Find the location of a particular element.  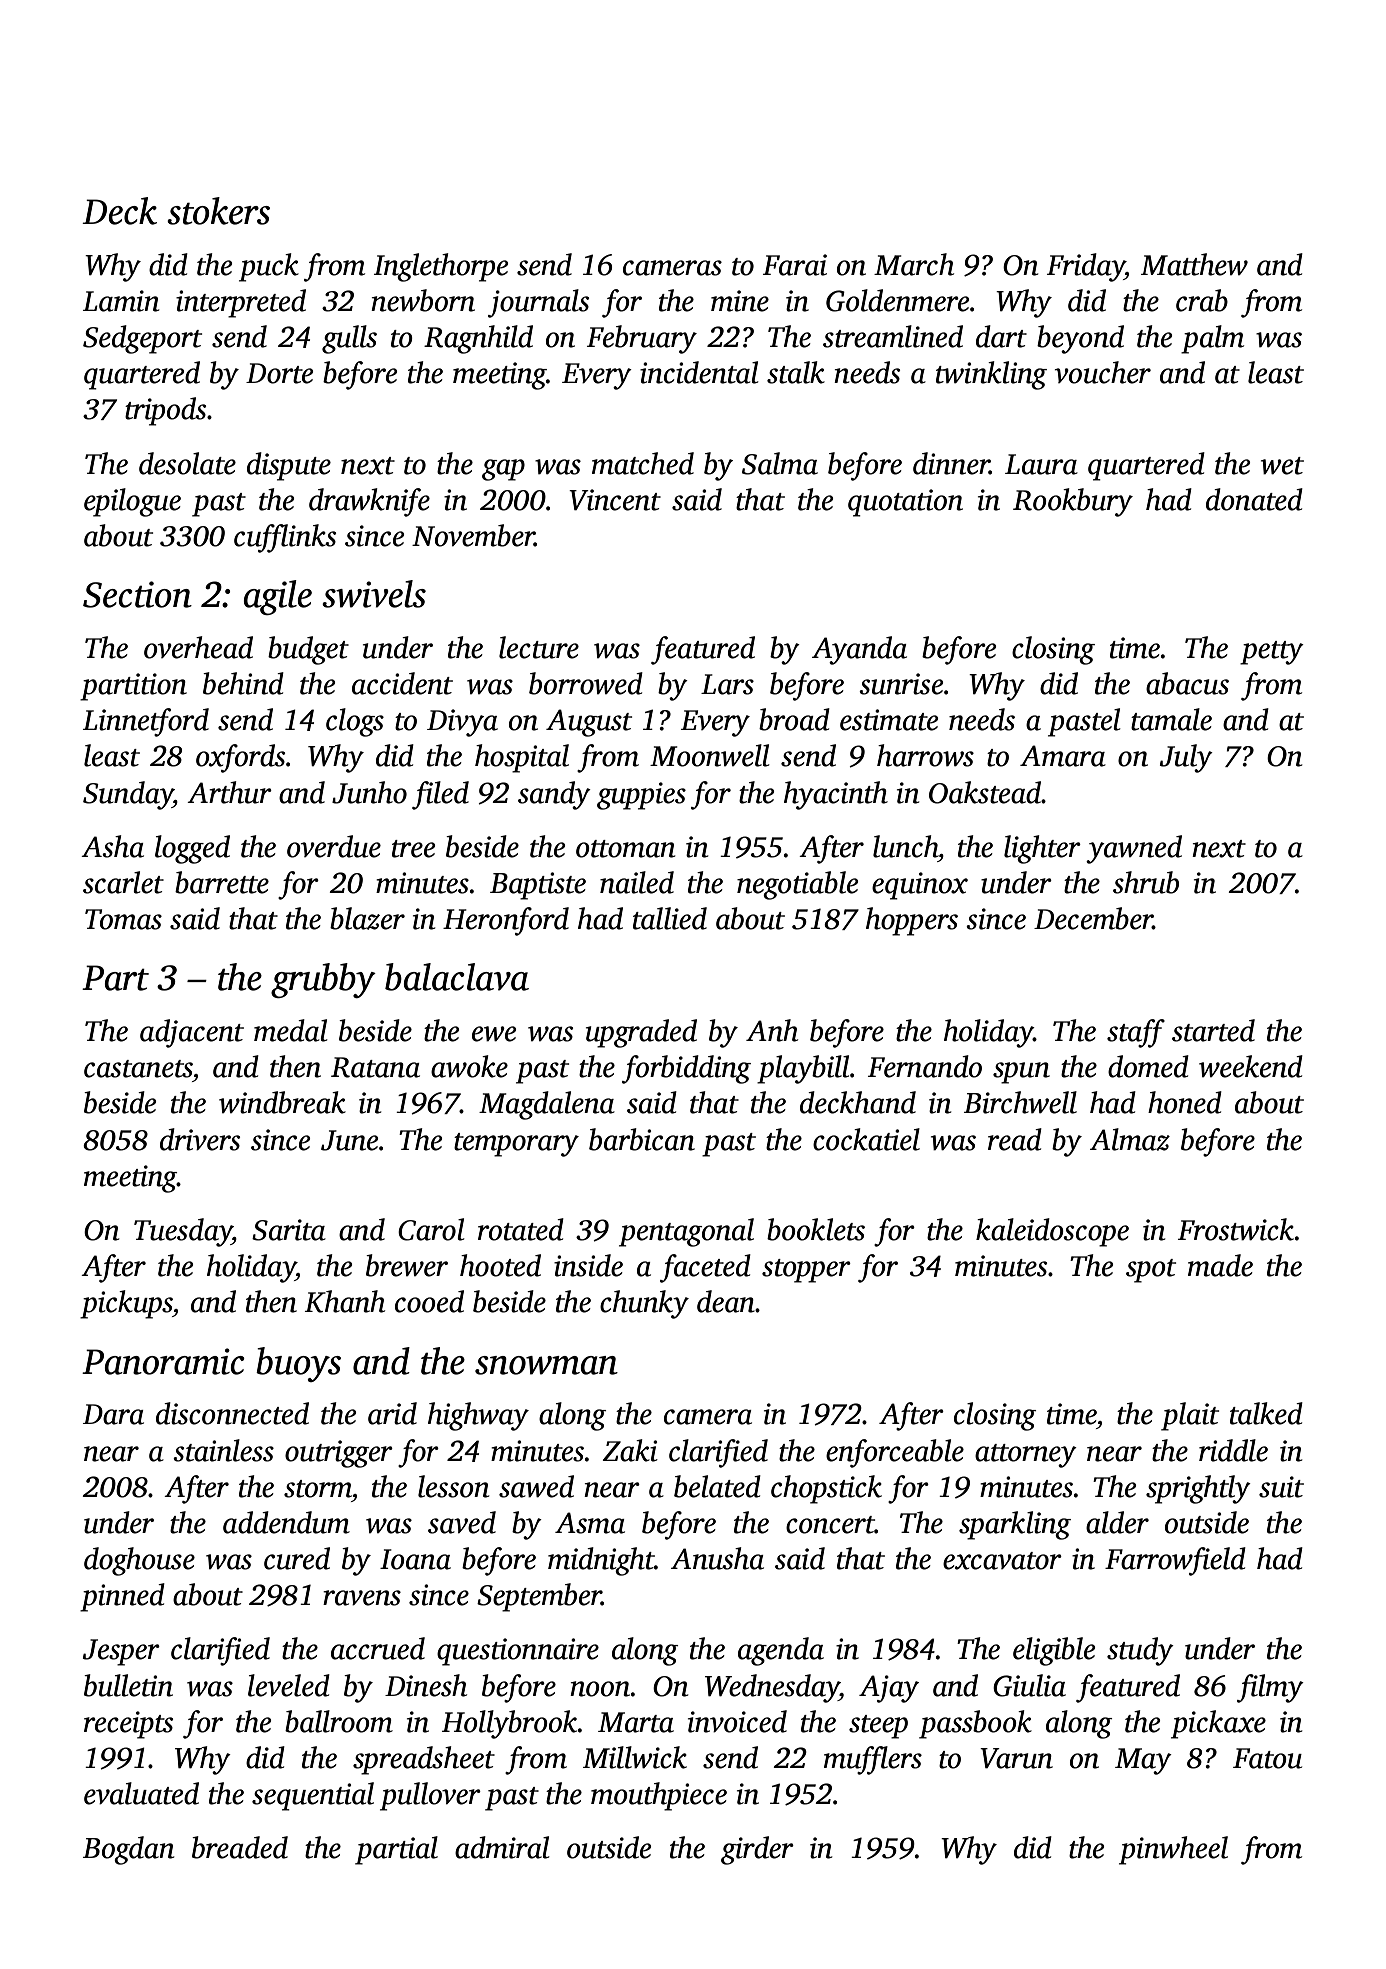

alder is located at coordinates (1117, 1522).
